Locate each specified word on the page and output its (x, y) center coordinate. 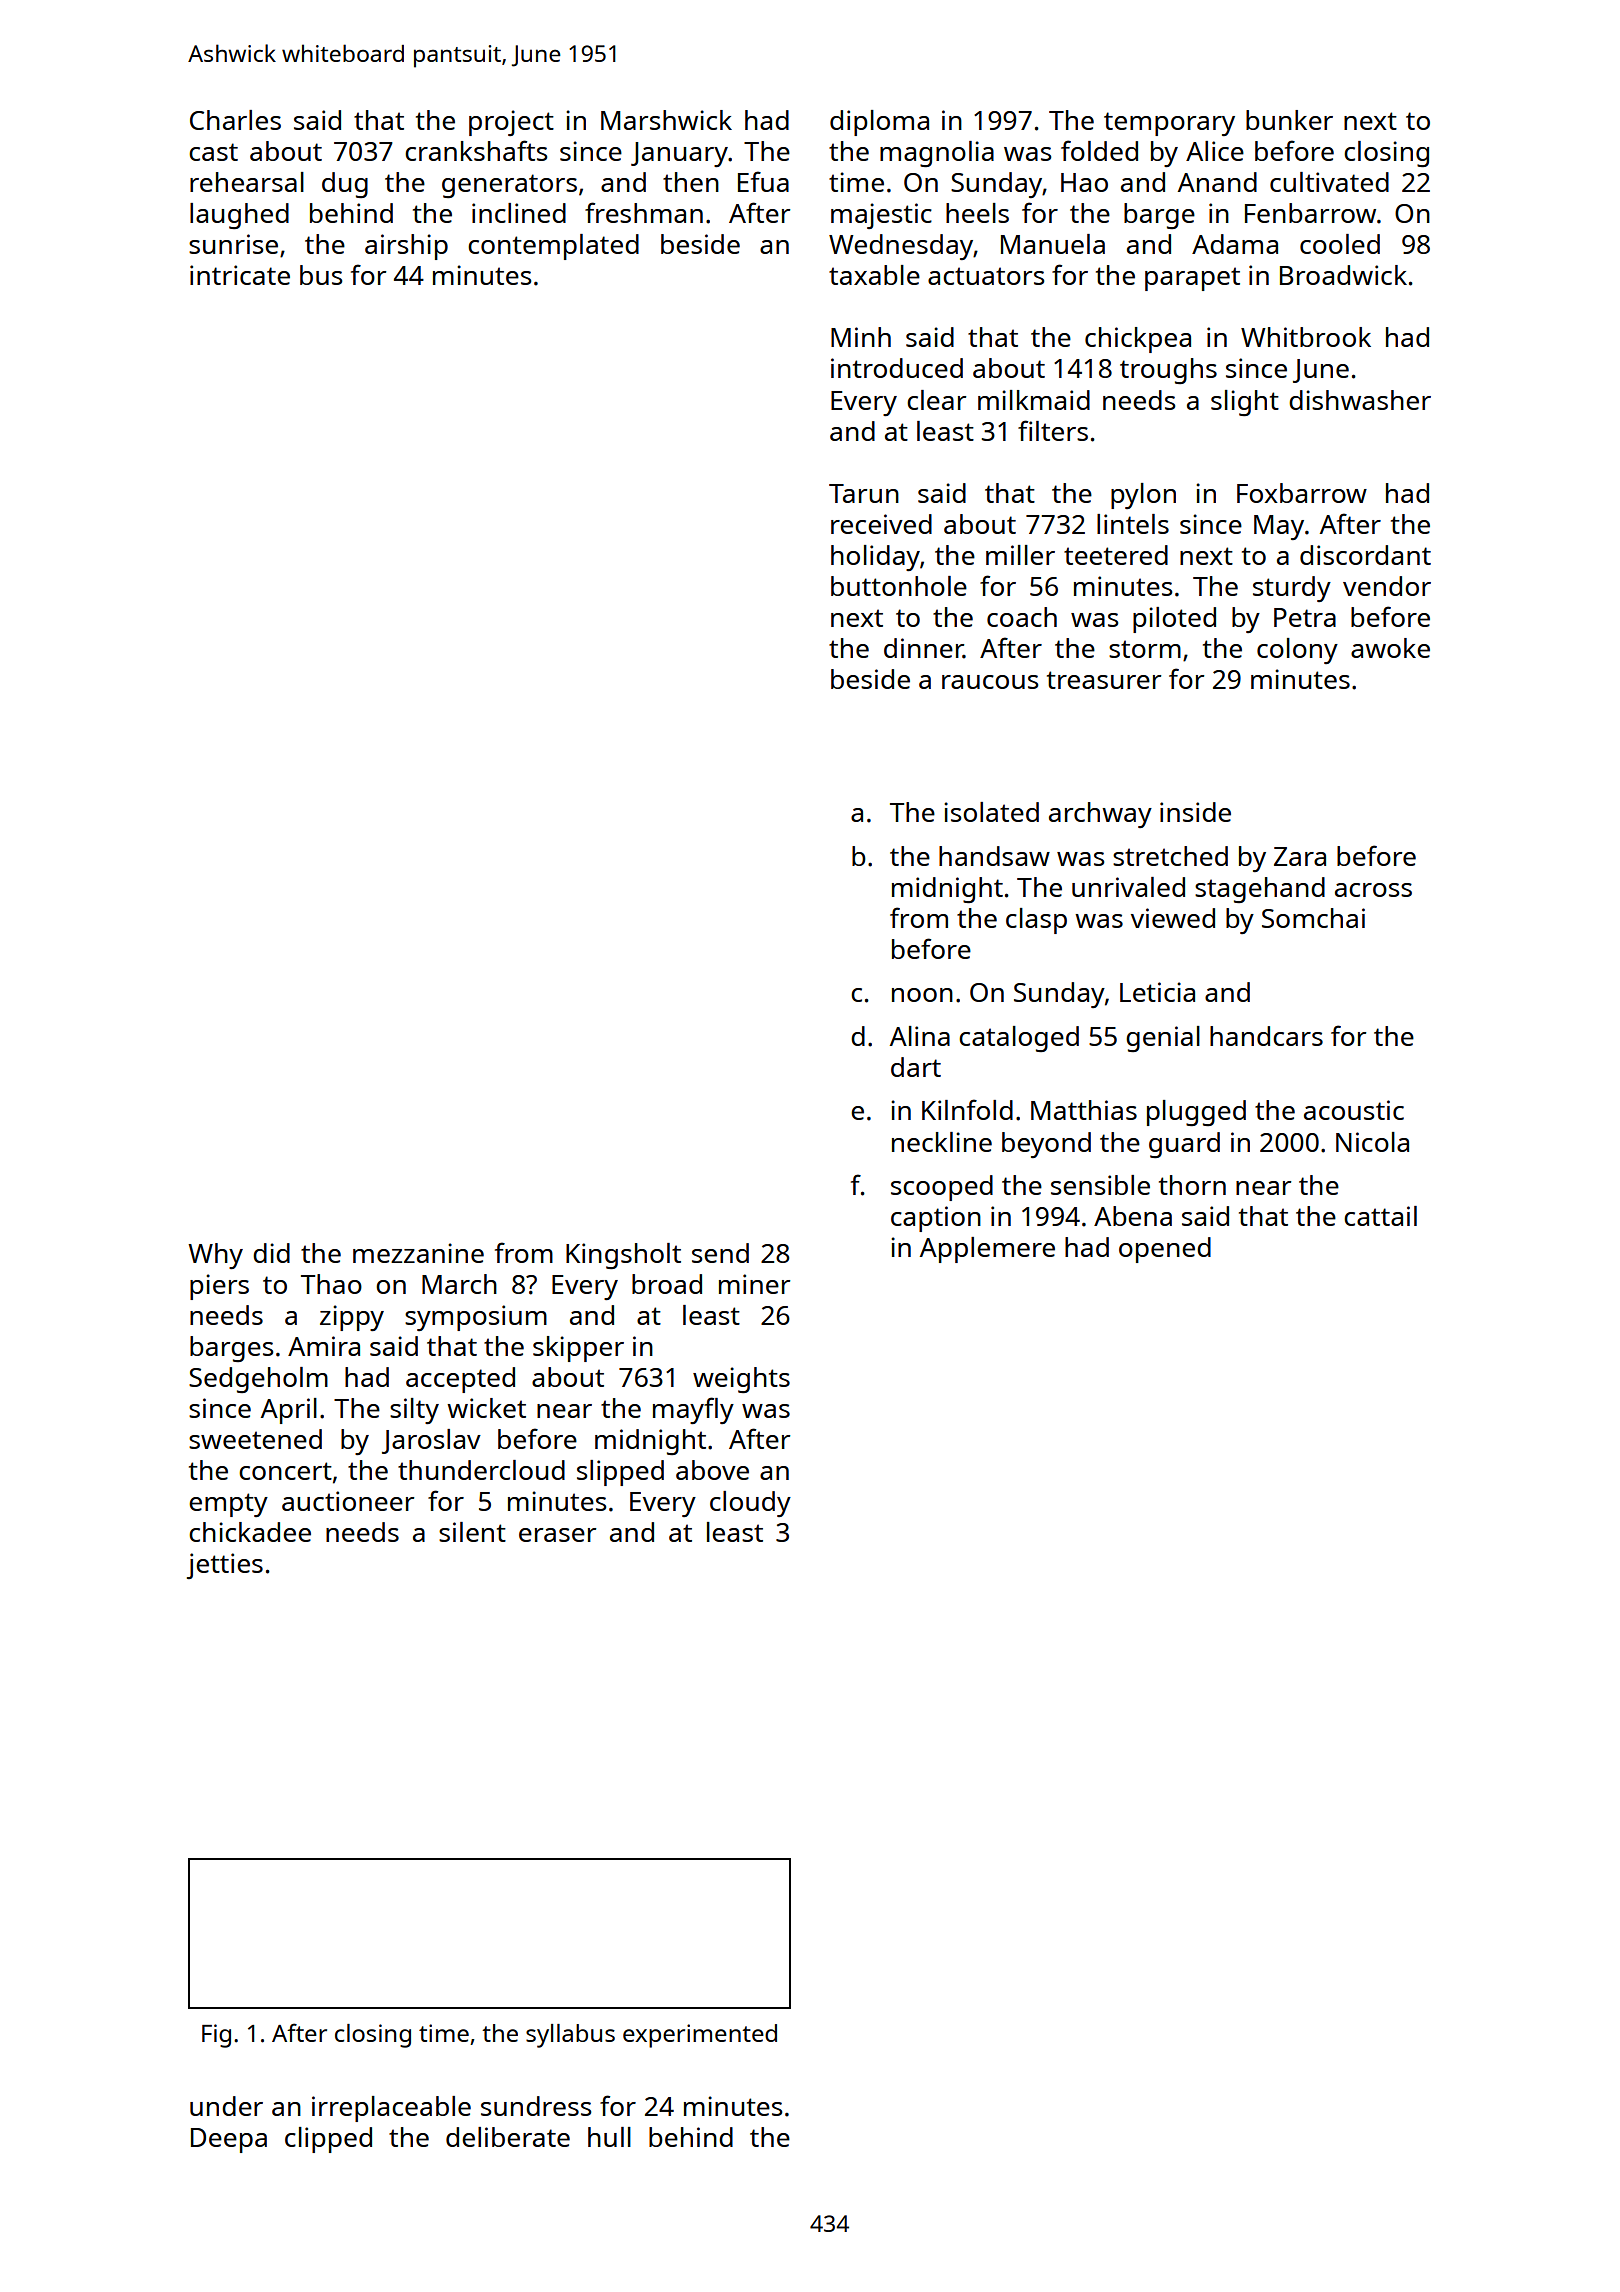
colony (1297, 651)
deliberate (508, 2137)
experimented (700, 2036)
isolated (991, 812)
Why (215, 1256)
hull (609, 2137)
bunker (1289, 120)
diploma (879, 123)
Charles (235, 120)
